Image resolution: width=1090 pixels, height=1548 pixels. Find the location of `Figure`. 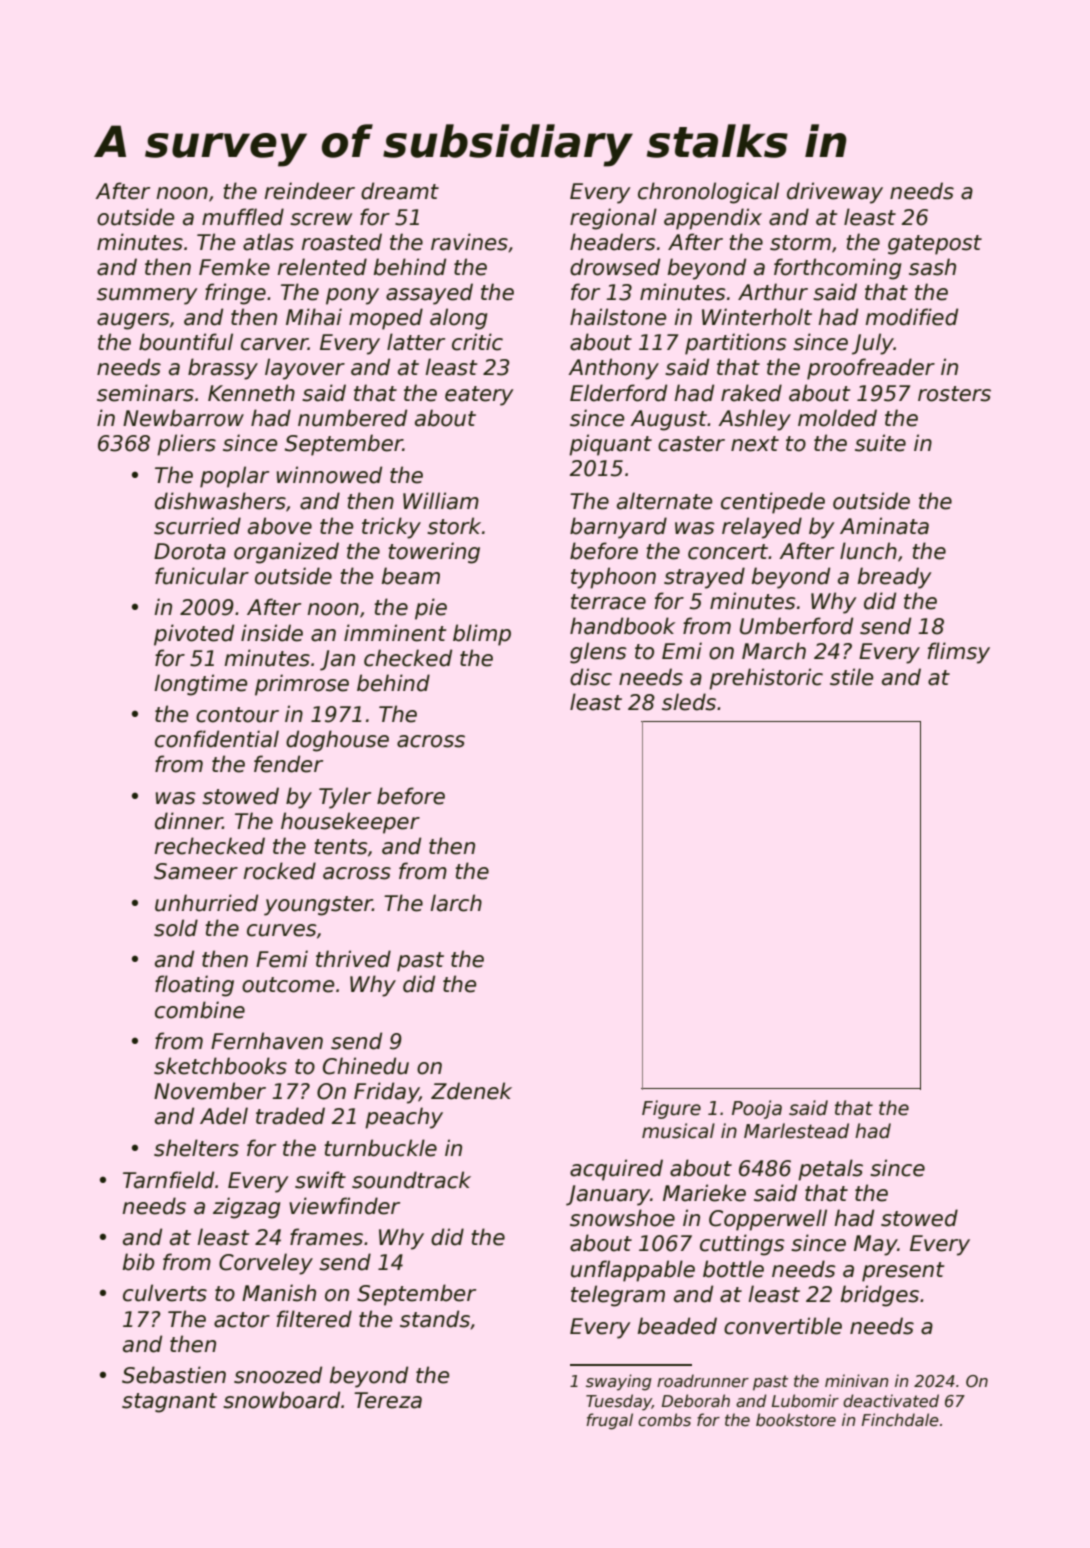

Figure is located at coordinates (671, 1109).
